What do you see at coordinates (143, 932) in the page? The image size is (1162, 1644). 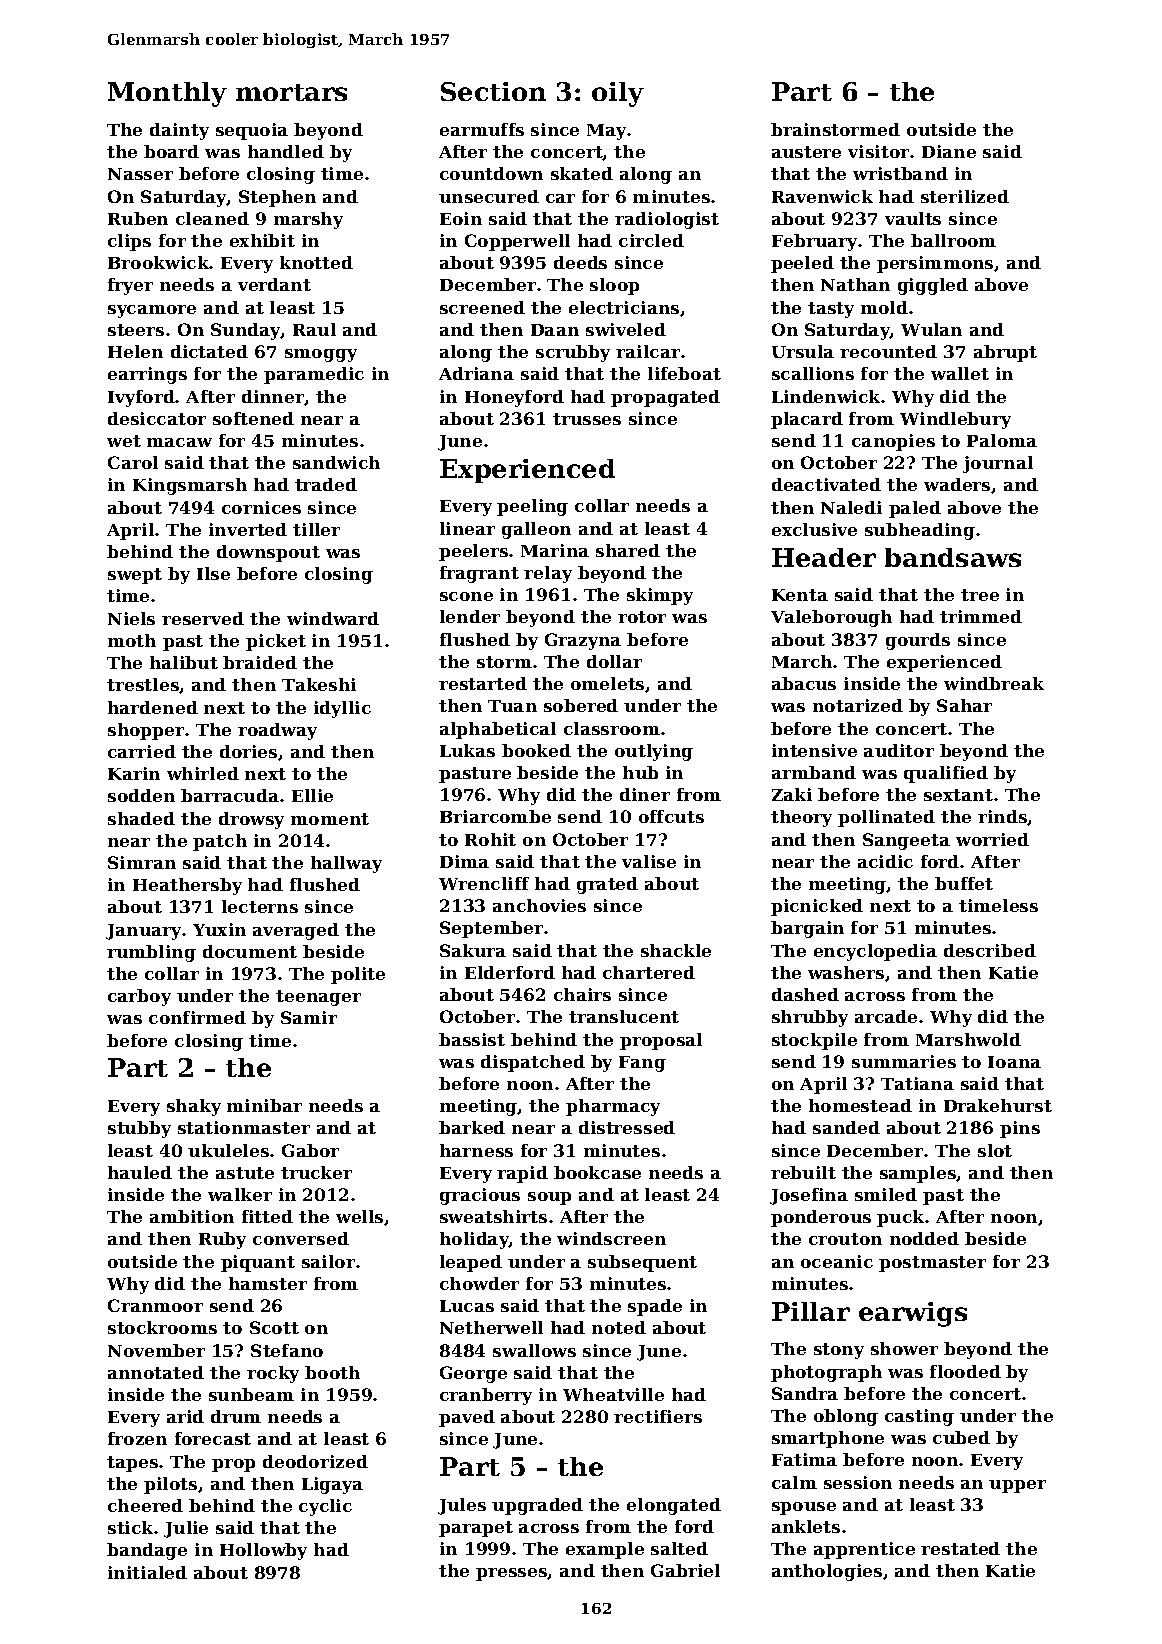 I see `January` at bounding box center [143, 932].
